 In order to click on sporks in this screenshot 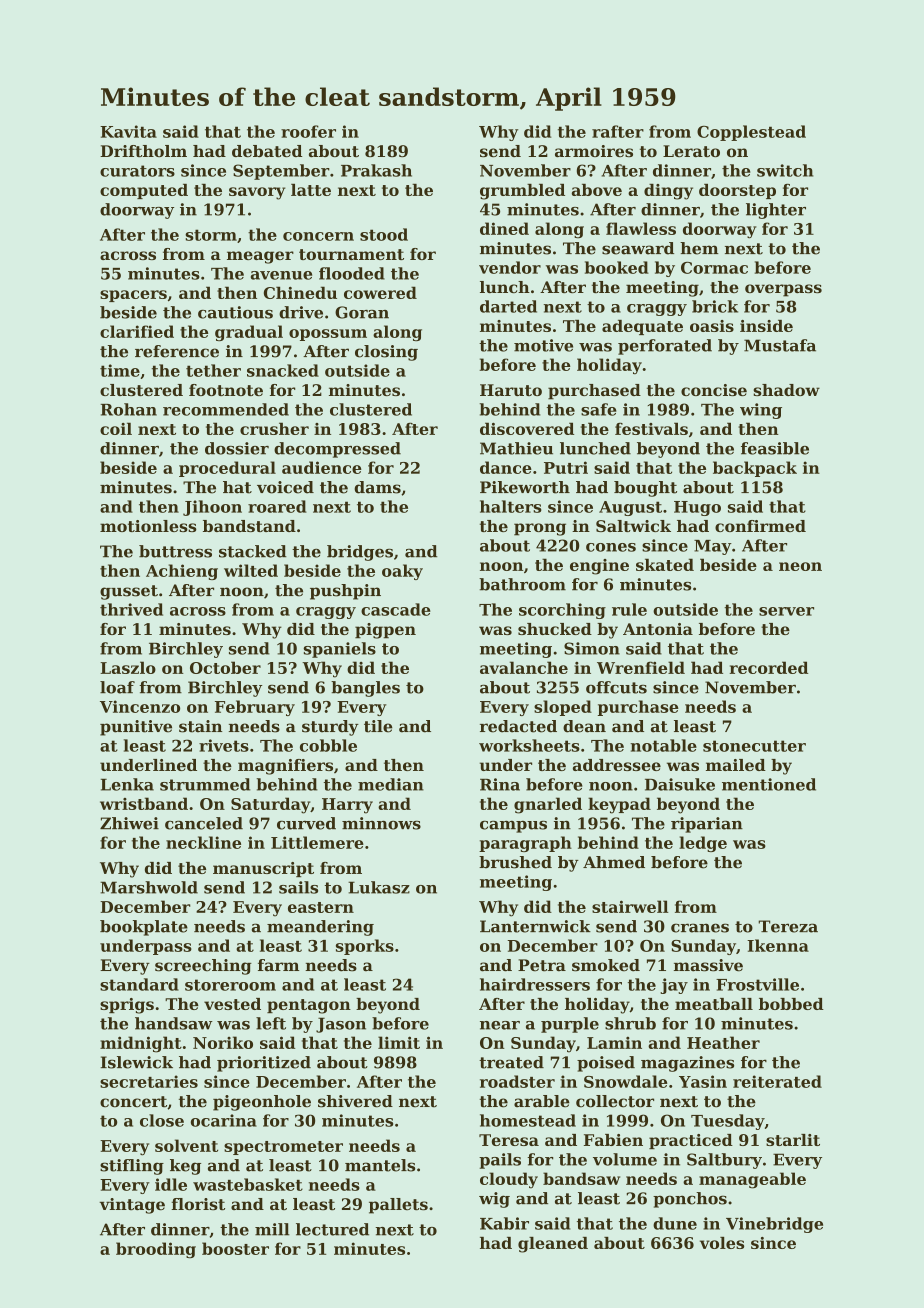, I will do `click(365, 947)`.
